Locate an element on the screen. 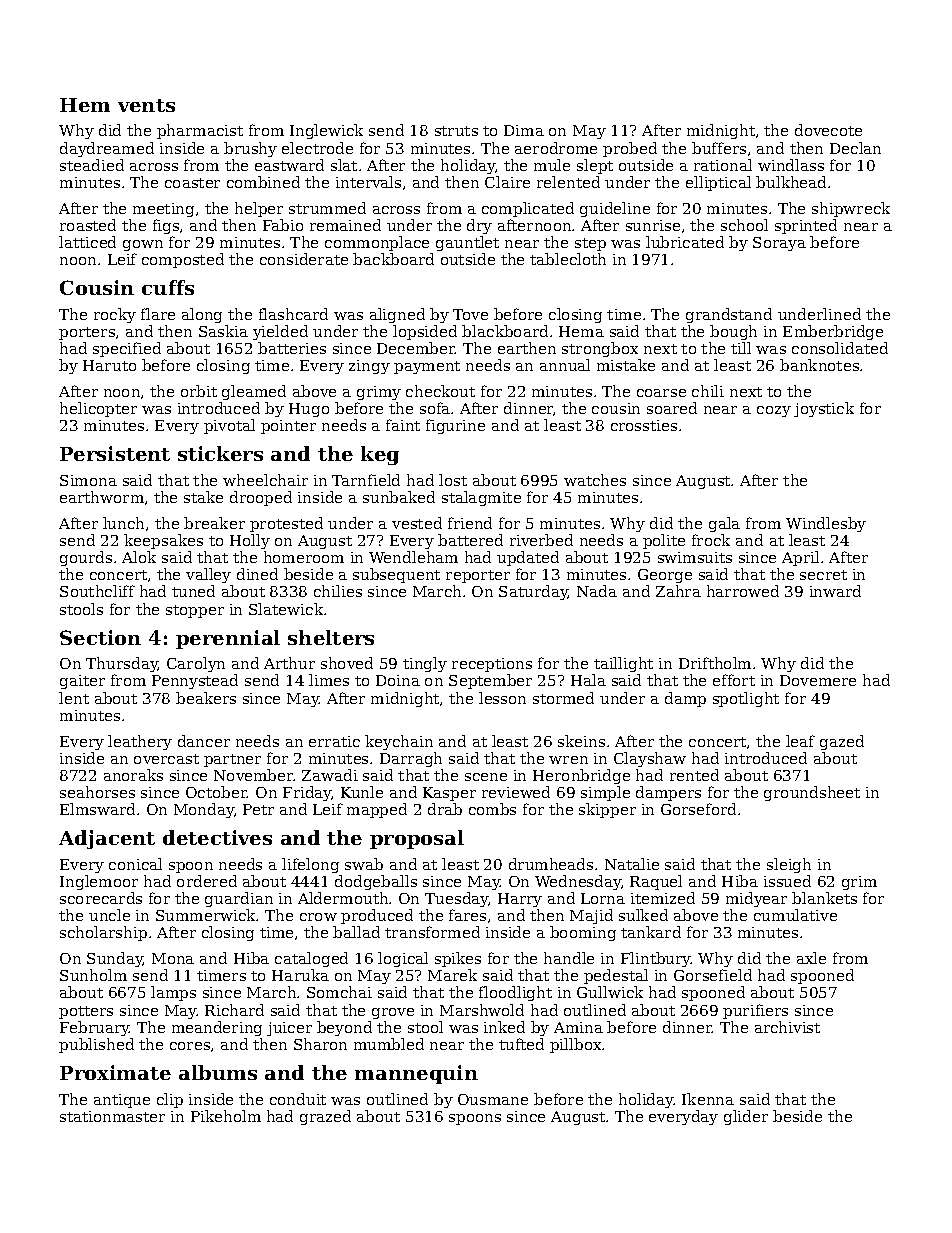 The height and width of the screenshot is (1233, 952). gazed is located at coordinates (842, 742).
